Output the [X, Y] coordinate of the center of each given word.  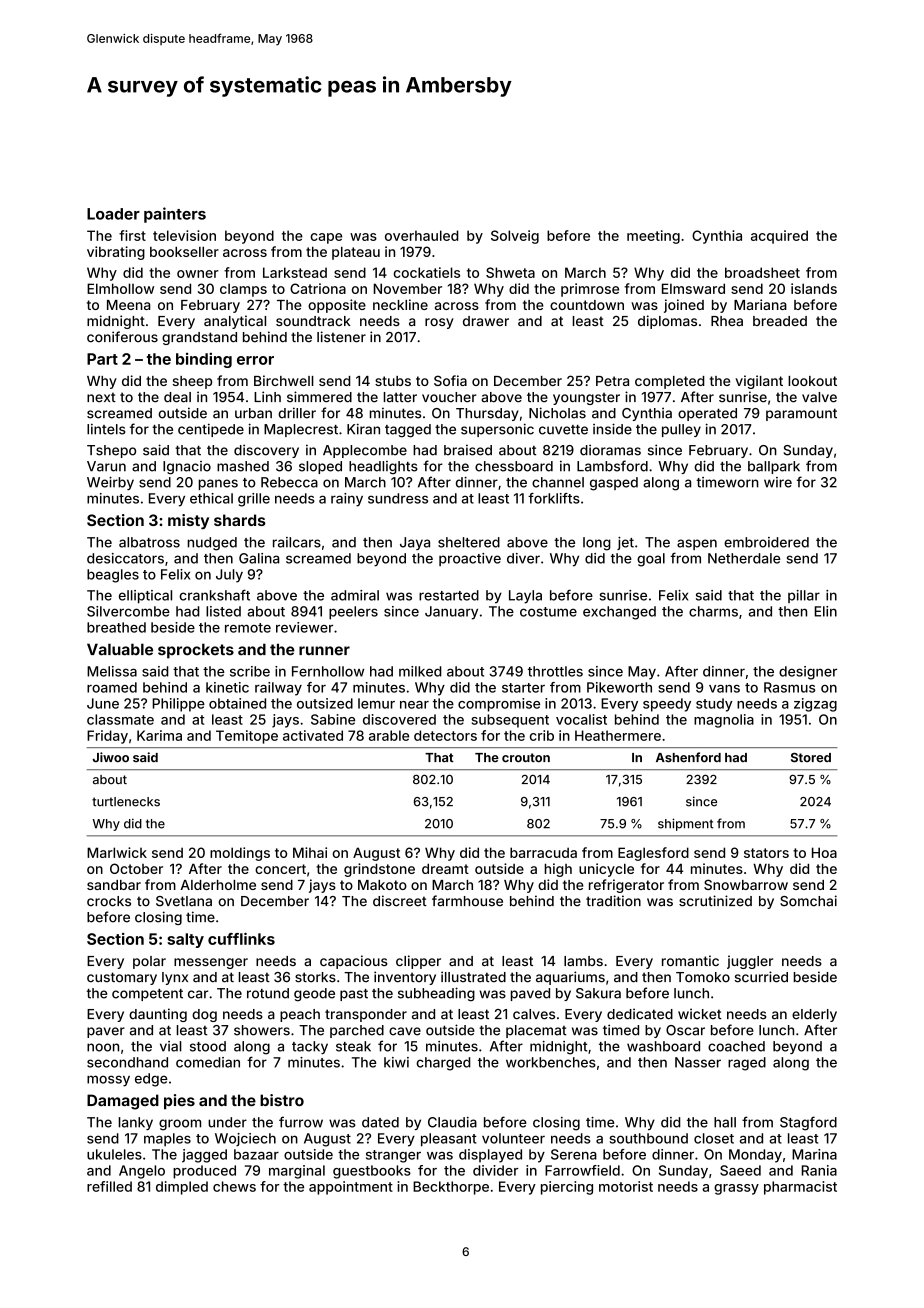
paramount [801, 414]
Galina [259, 558]
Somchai [808, 901]
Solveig [515, 237]
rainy [347, 500]
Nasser [698, 1062]
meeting [653, 237]
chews [234, 1186]
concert [280, 869]
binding [204, 360]
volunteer [513, 1138]
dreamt [445, 869]
